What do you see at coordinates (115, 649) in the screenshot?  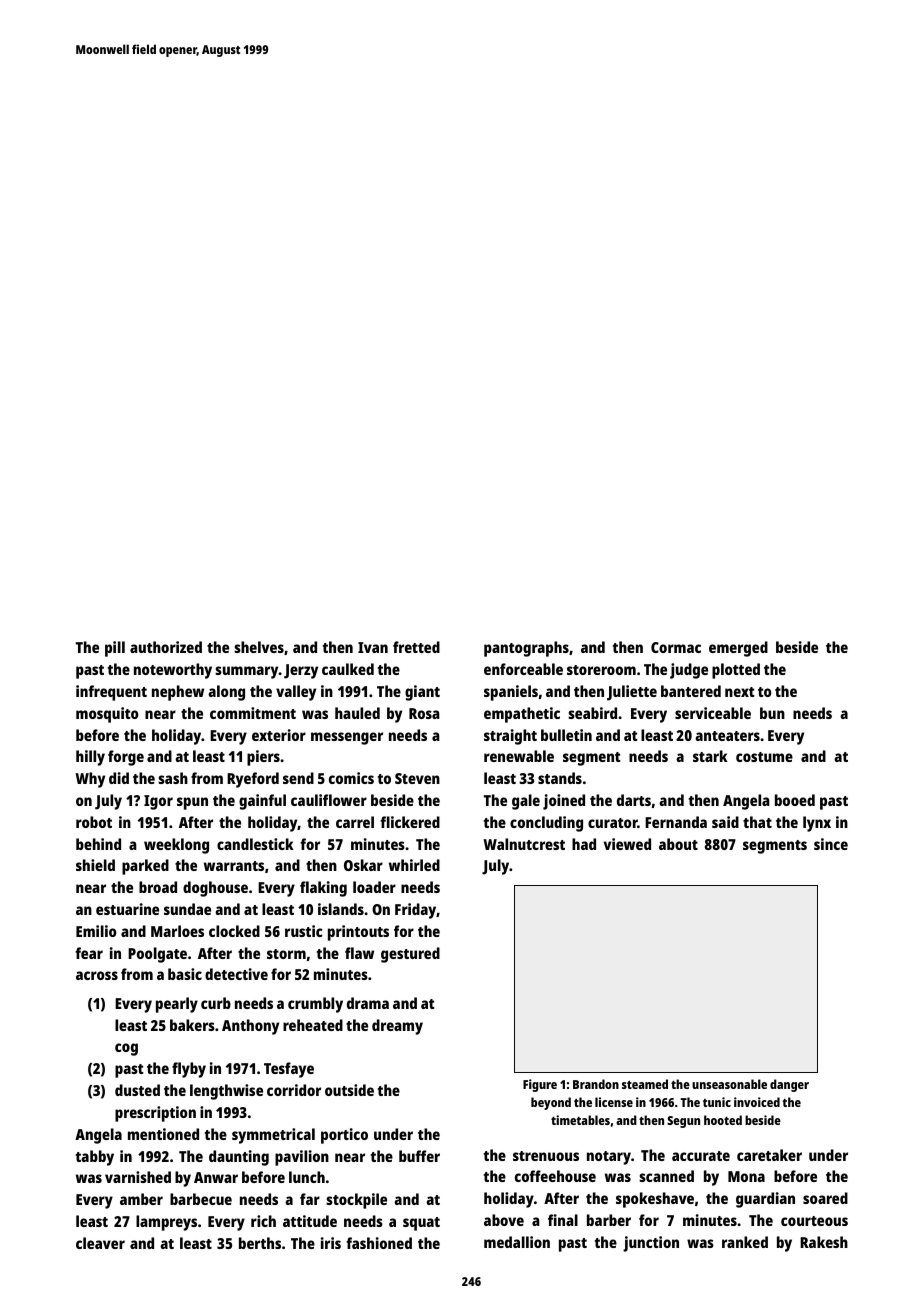 I see `pill` at bounding box center [115, 649].
